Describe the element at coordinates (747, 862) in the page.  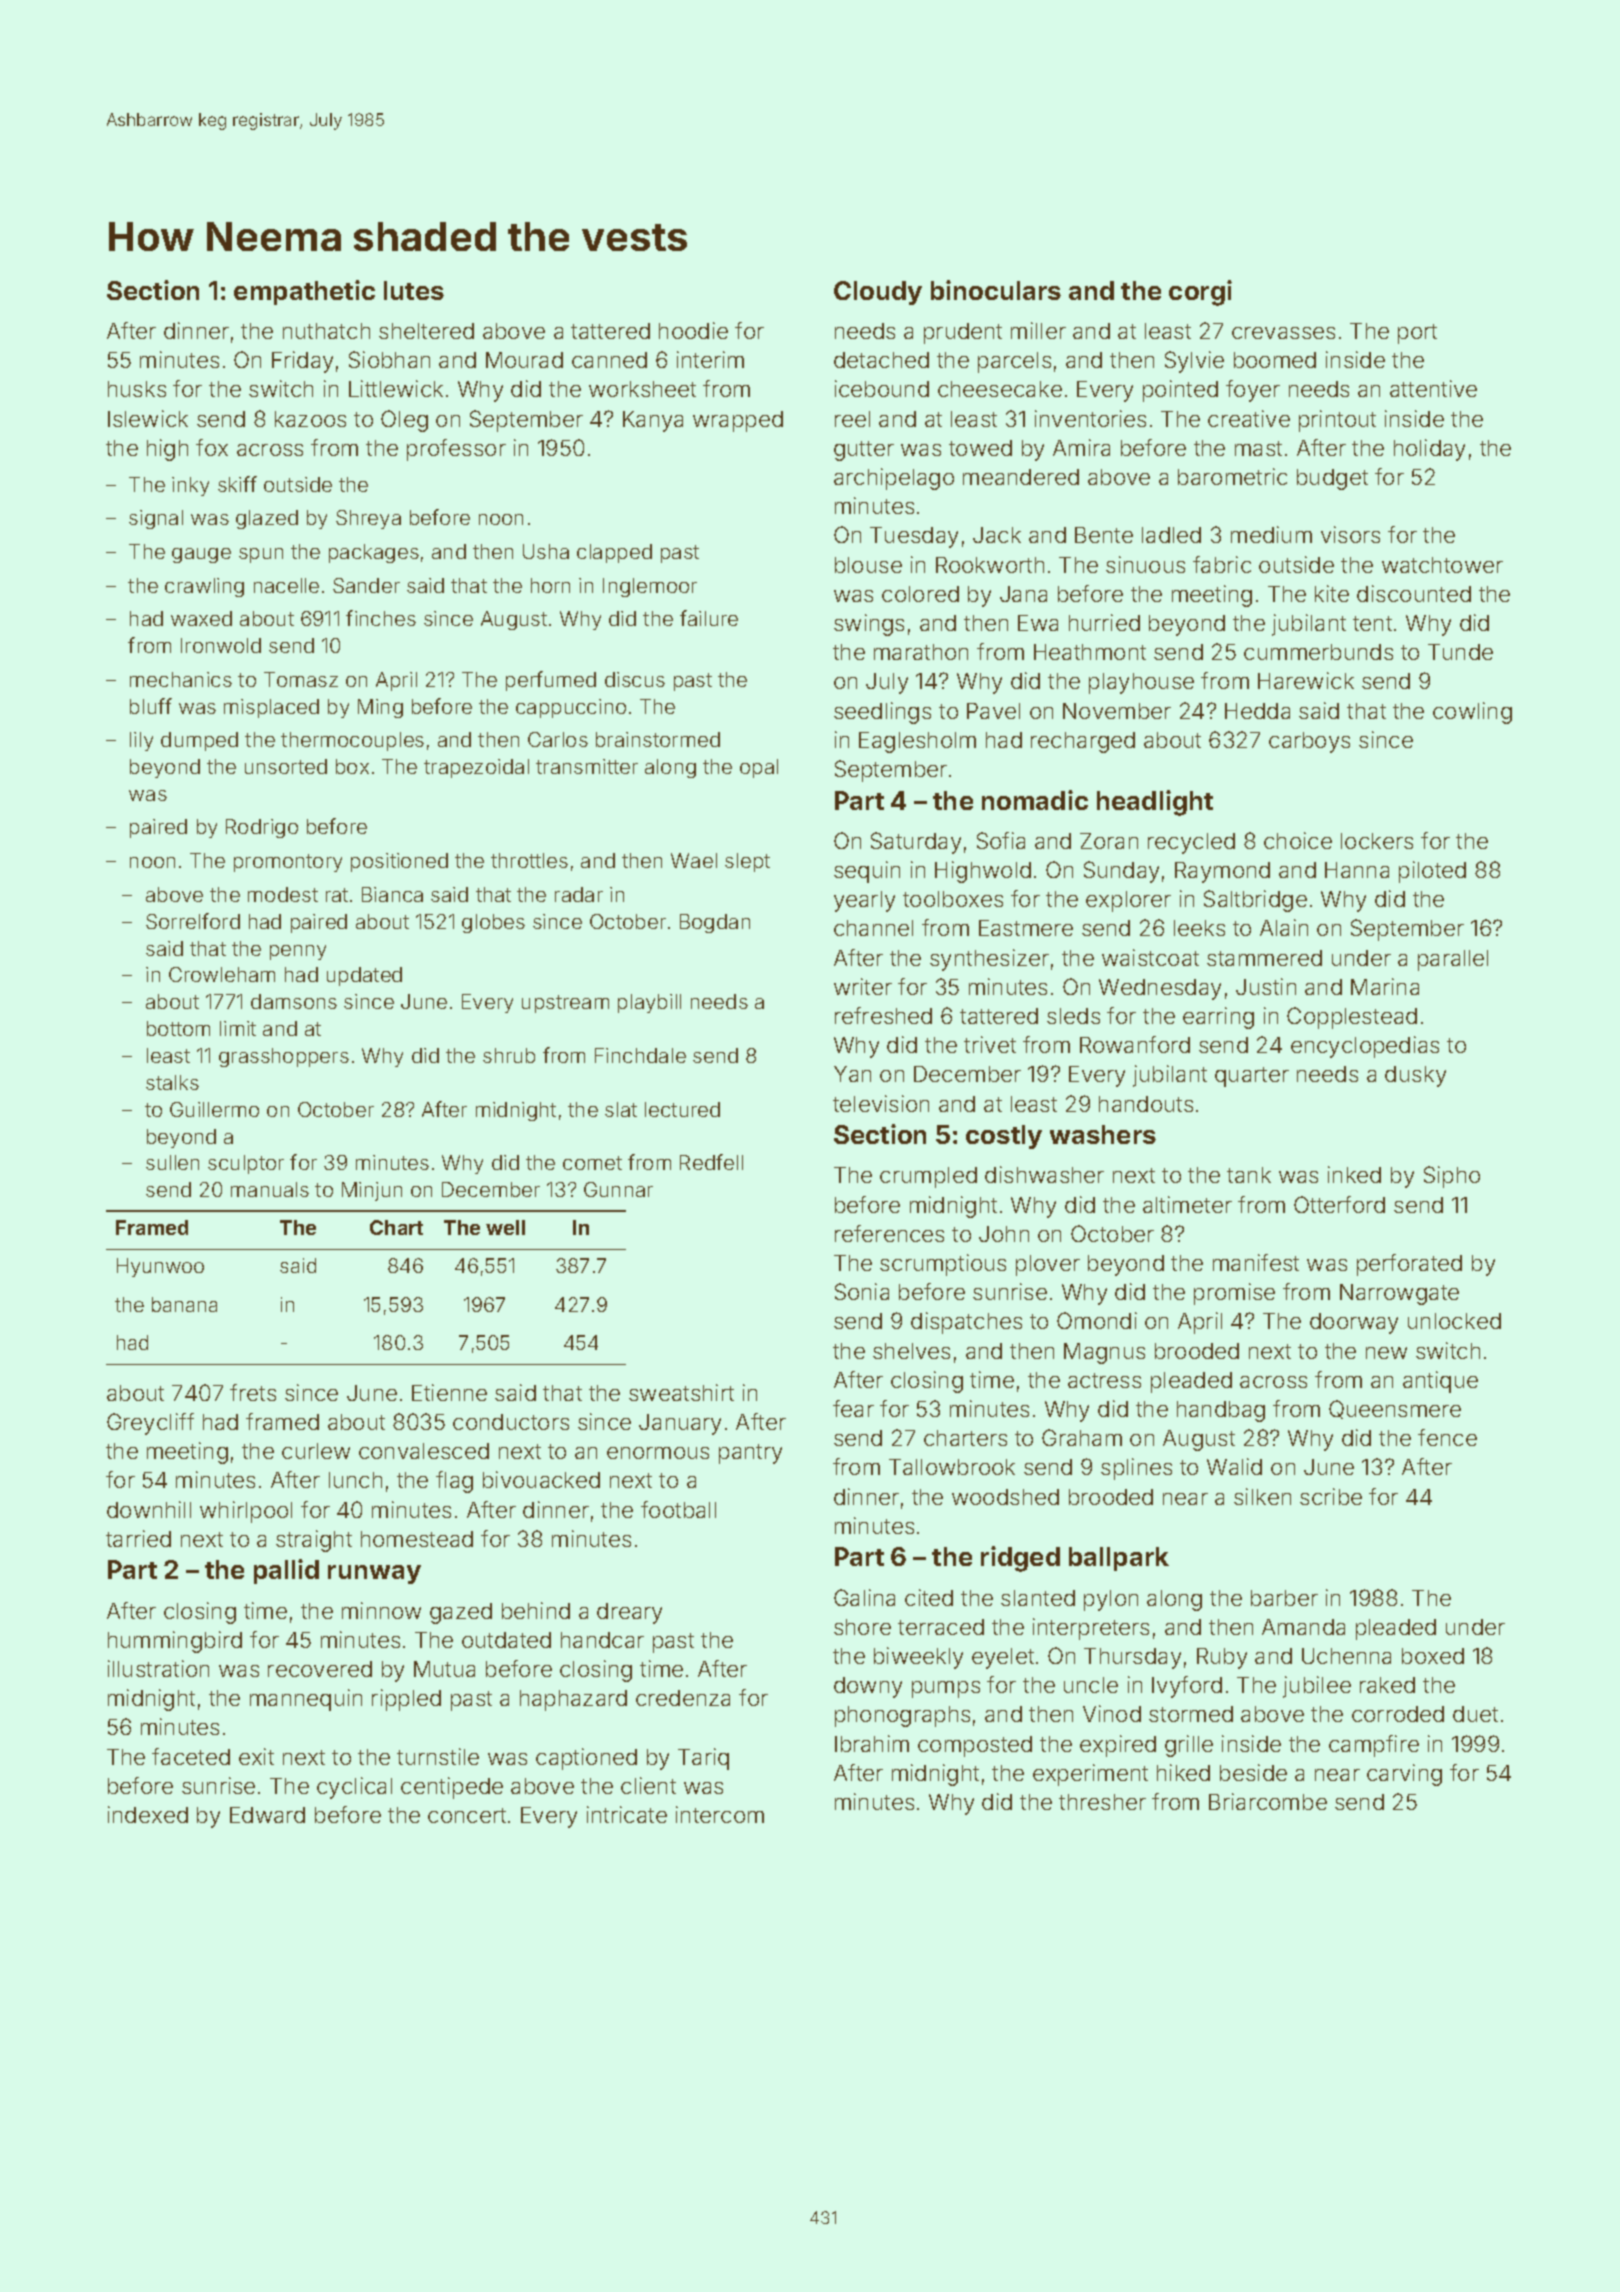
I see `slept` at that location.
